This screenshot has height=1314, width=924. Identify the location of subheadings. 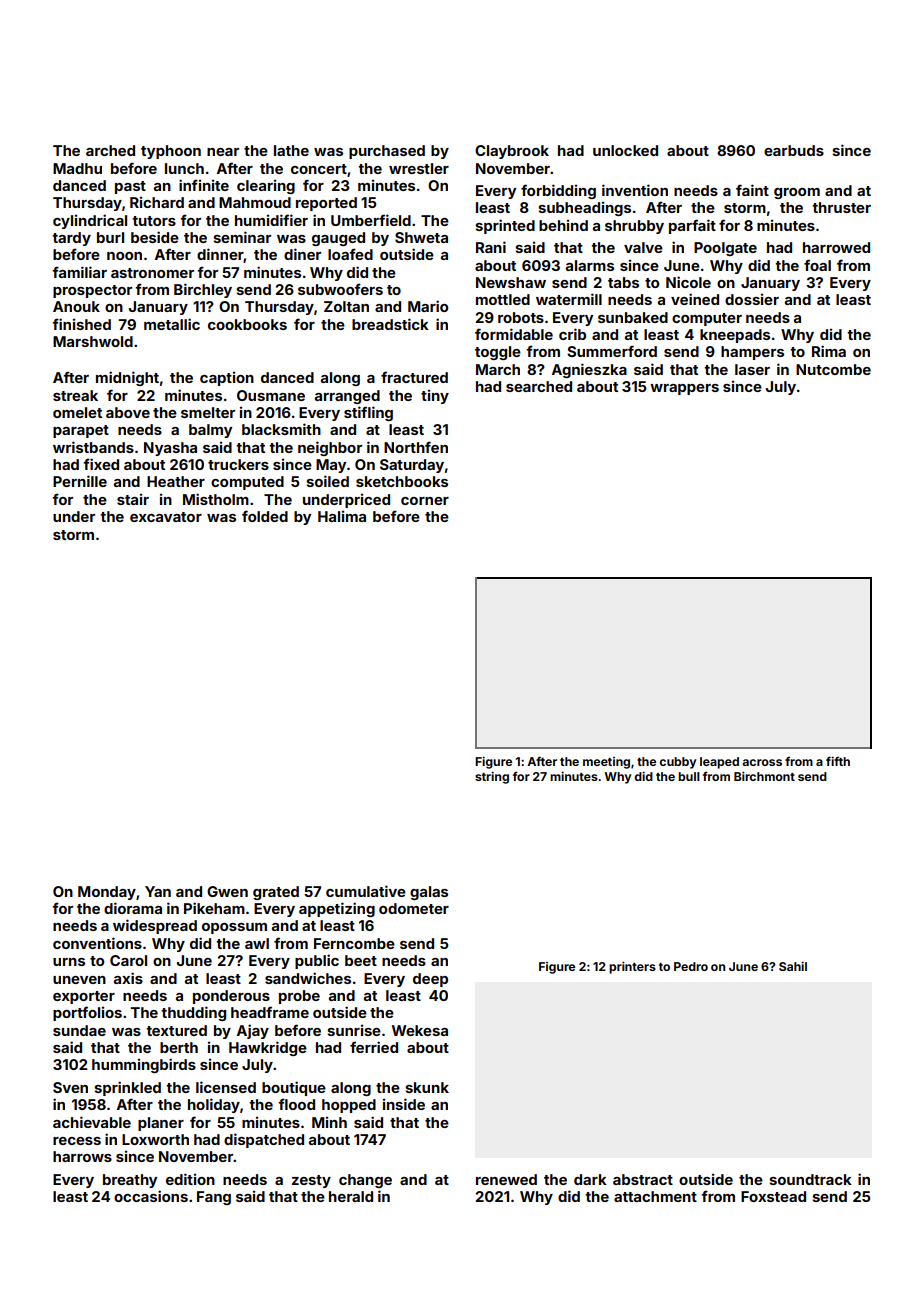
(584, 208).
